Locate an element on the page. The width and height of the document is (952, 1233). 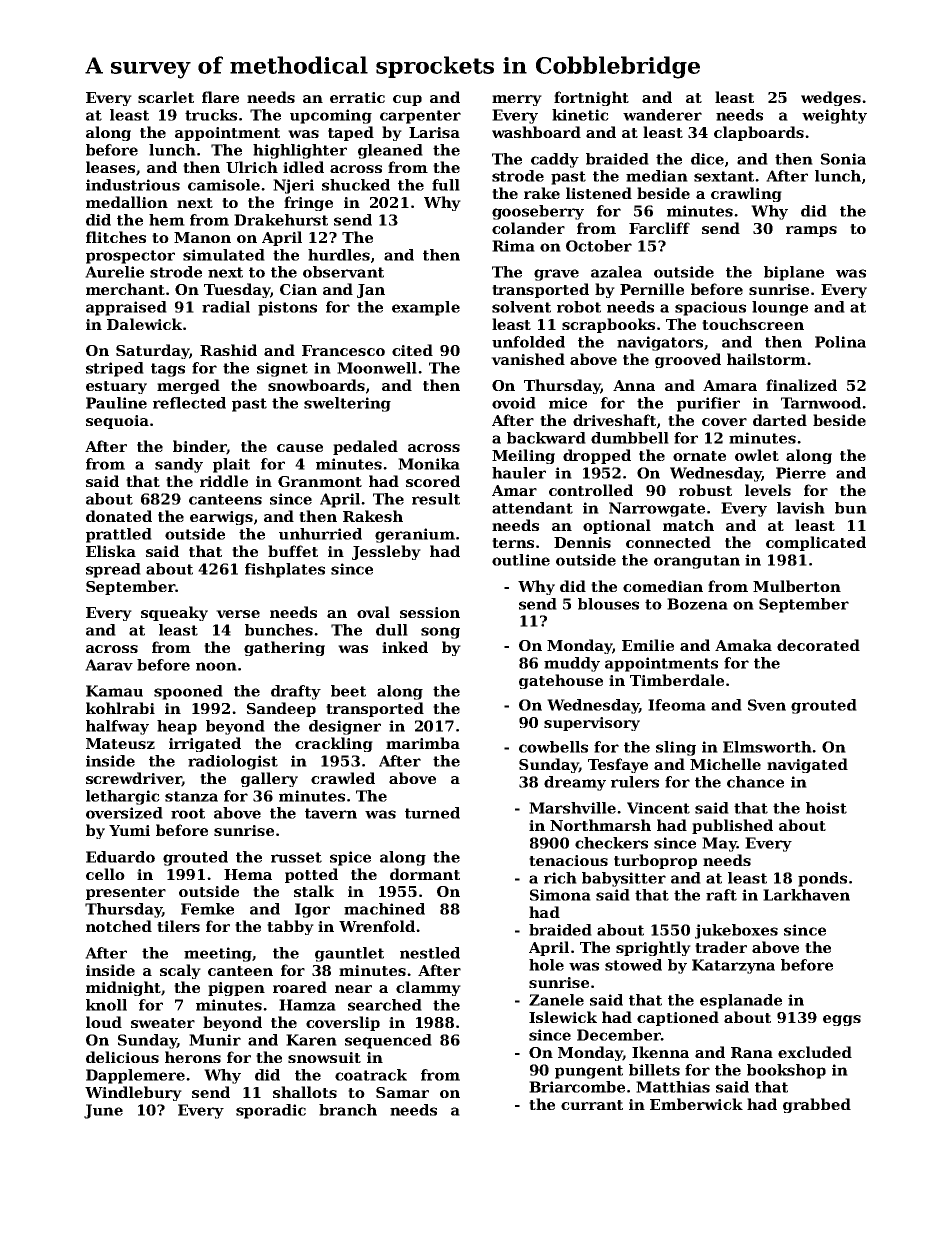
June is located at coordinates (103, 1111).
